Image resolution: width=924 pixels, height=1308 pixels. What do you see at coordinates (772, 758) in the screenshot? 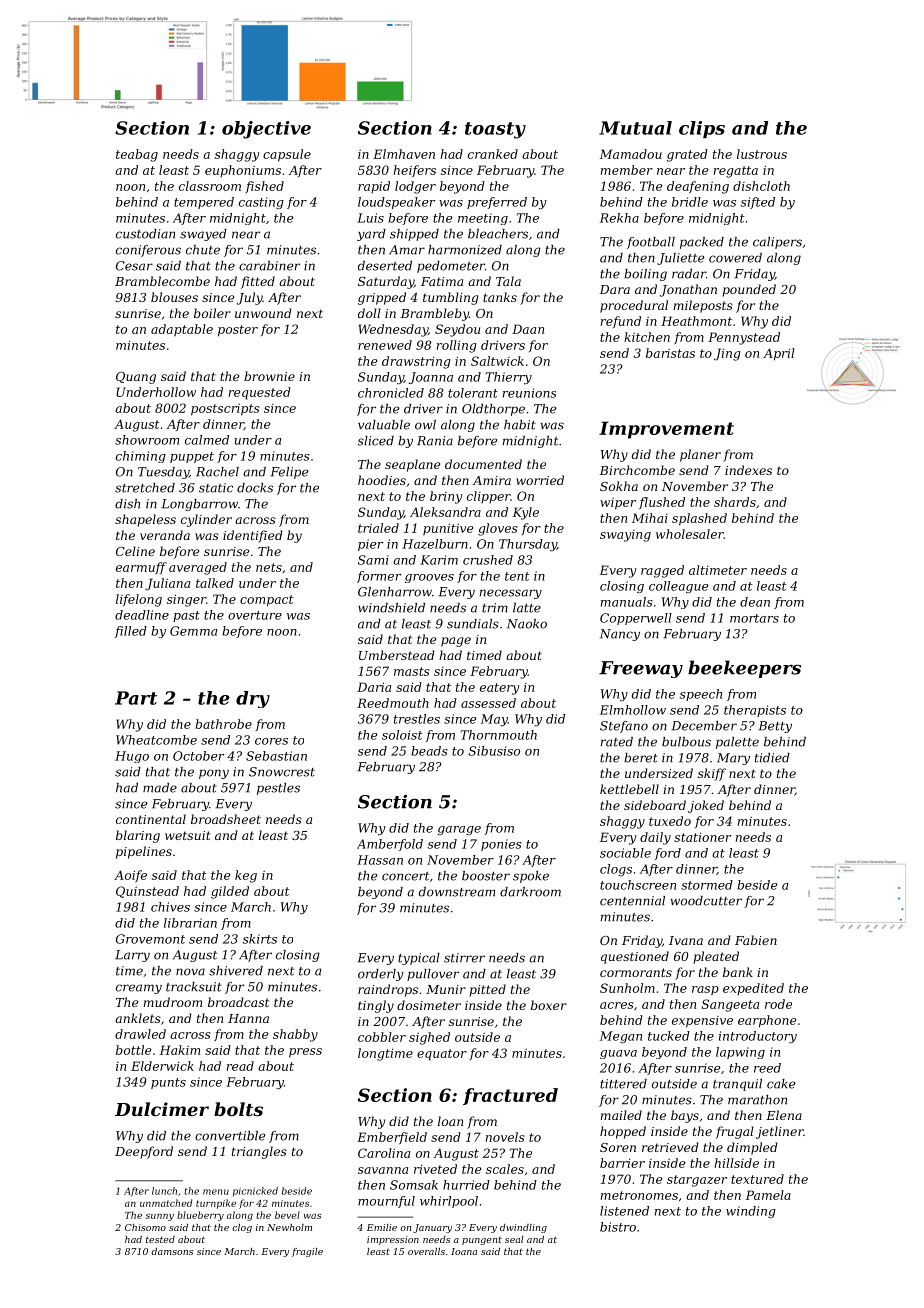
I see `tidied` at bounding box center [772, 758].
